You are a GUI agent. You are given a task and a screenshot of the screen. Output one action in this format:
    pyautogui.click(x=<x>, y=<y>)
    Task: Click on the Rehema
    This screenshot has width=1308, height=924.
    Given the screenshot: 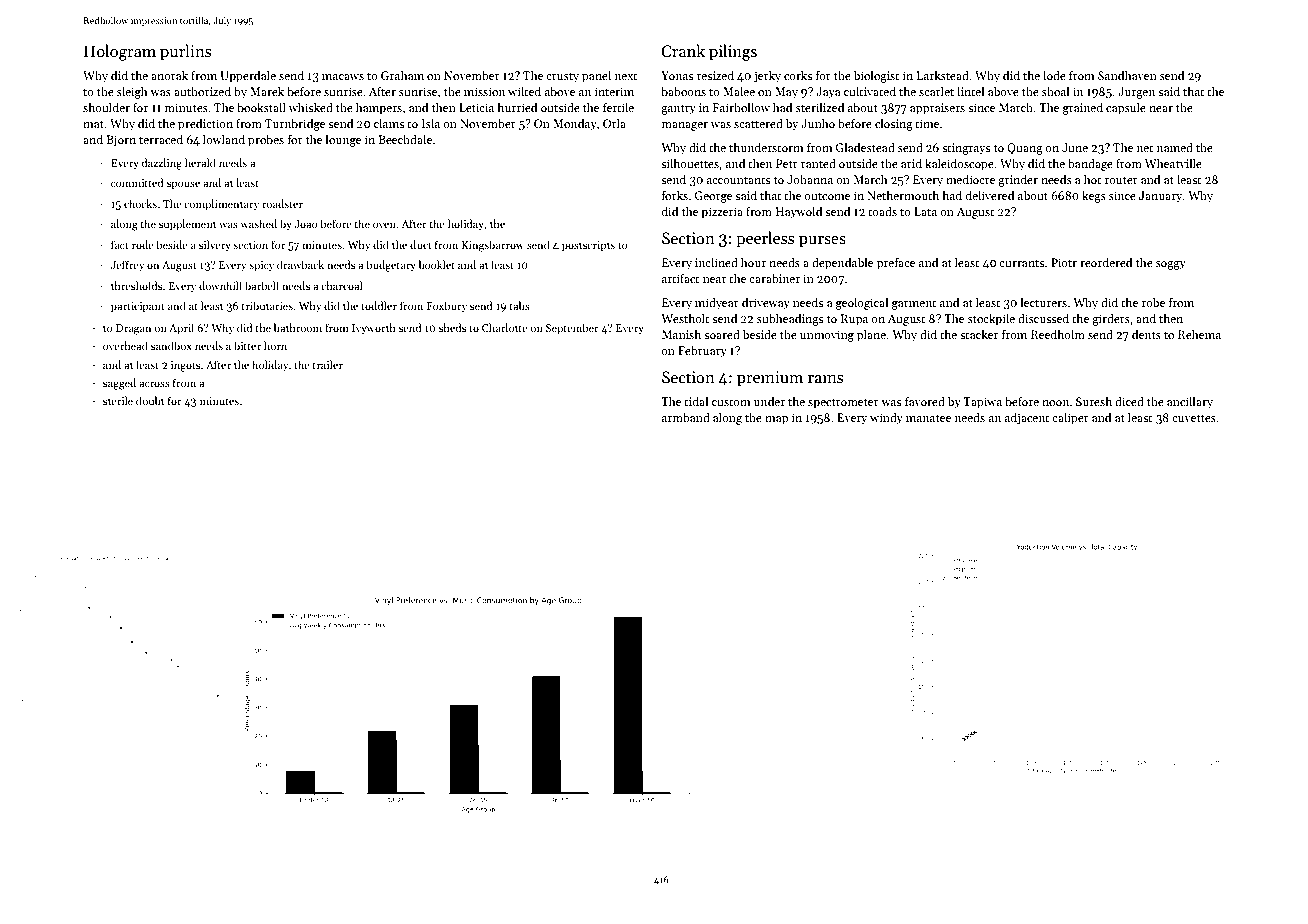 What is the action you would take?
    pyautogui.click(x=1199, y=334)
